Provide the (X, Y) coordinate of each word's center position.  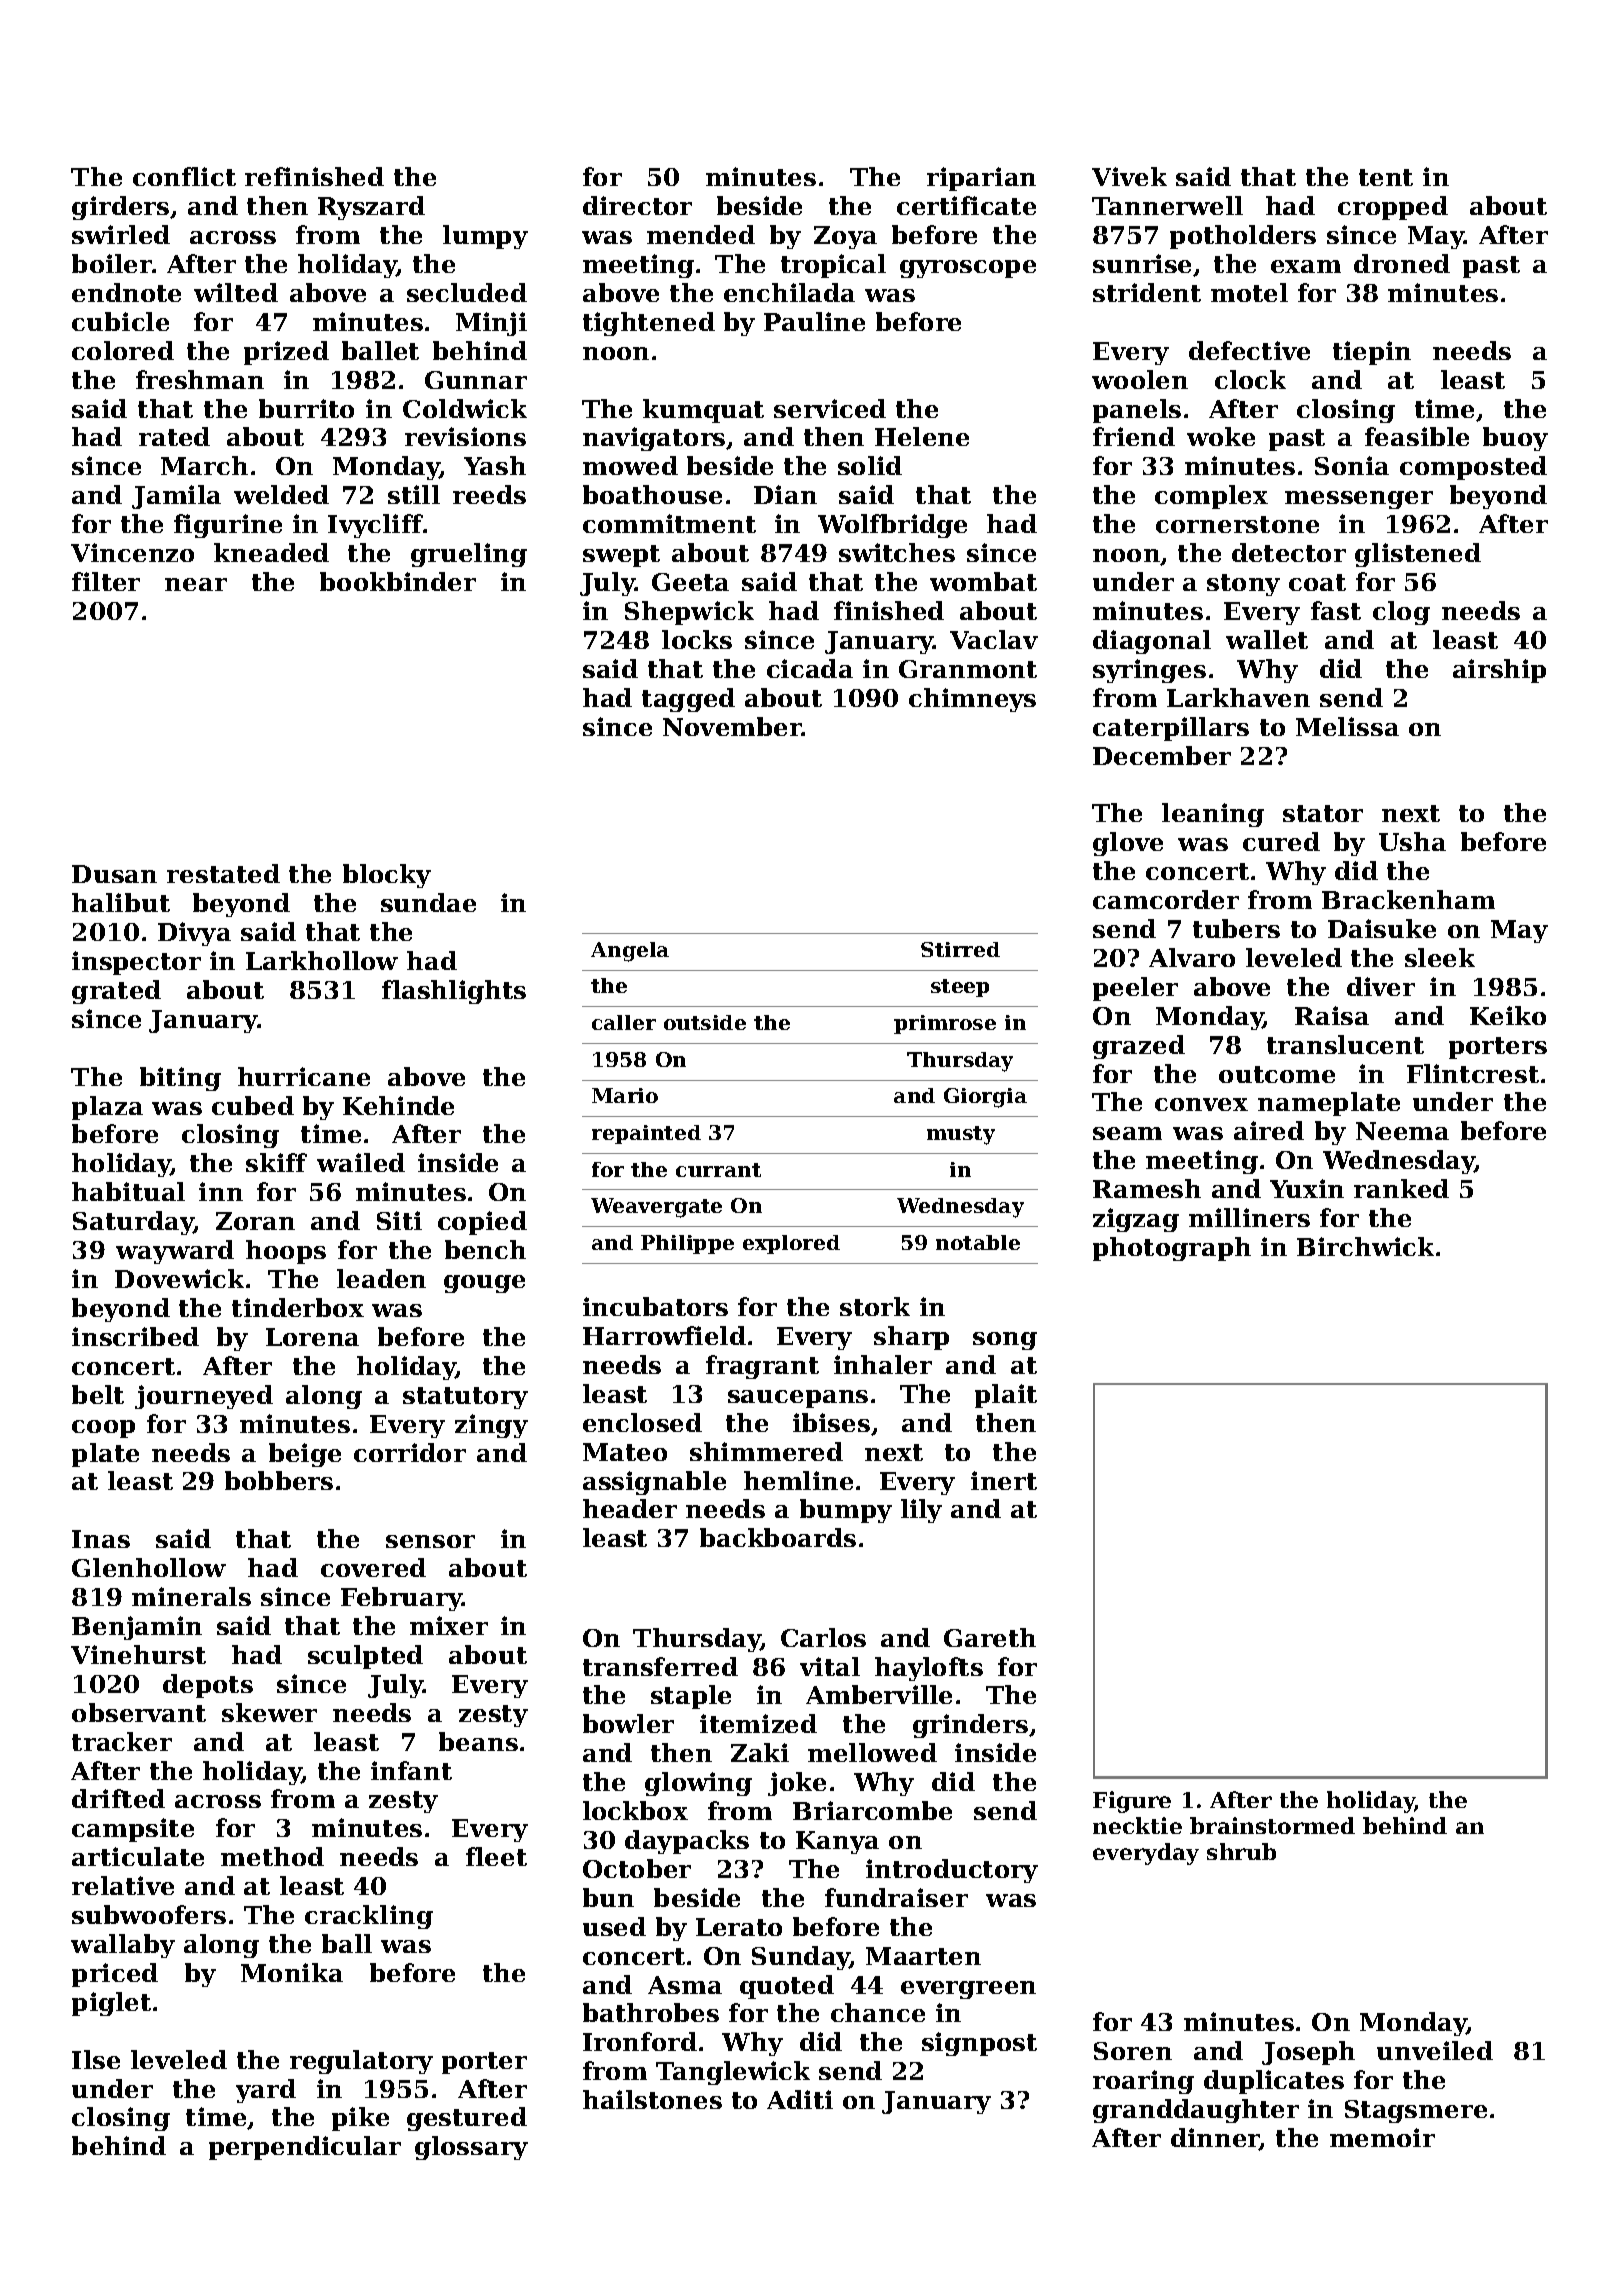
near (196, 584)
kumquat (703, 411)
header (630, 1508)
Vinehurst (138, 1654)
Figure (1132, 1802)
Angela (630, 952)
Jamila (176, 497)
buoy (1515, 439)
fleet (496, 1856)
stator (1323, 813)
